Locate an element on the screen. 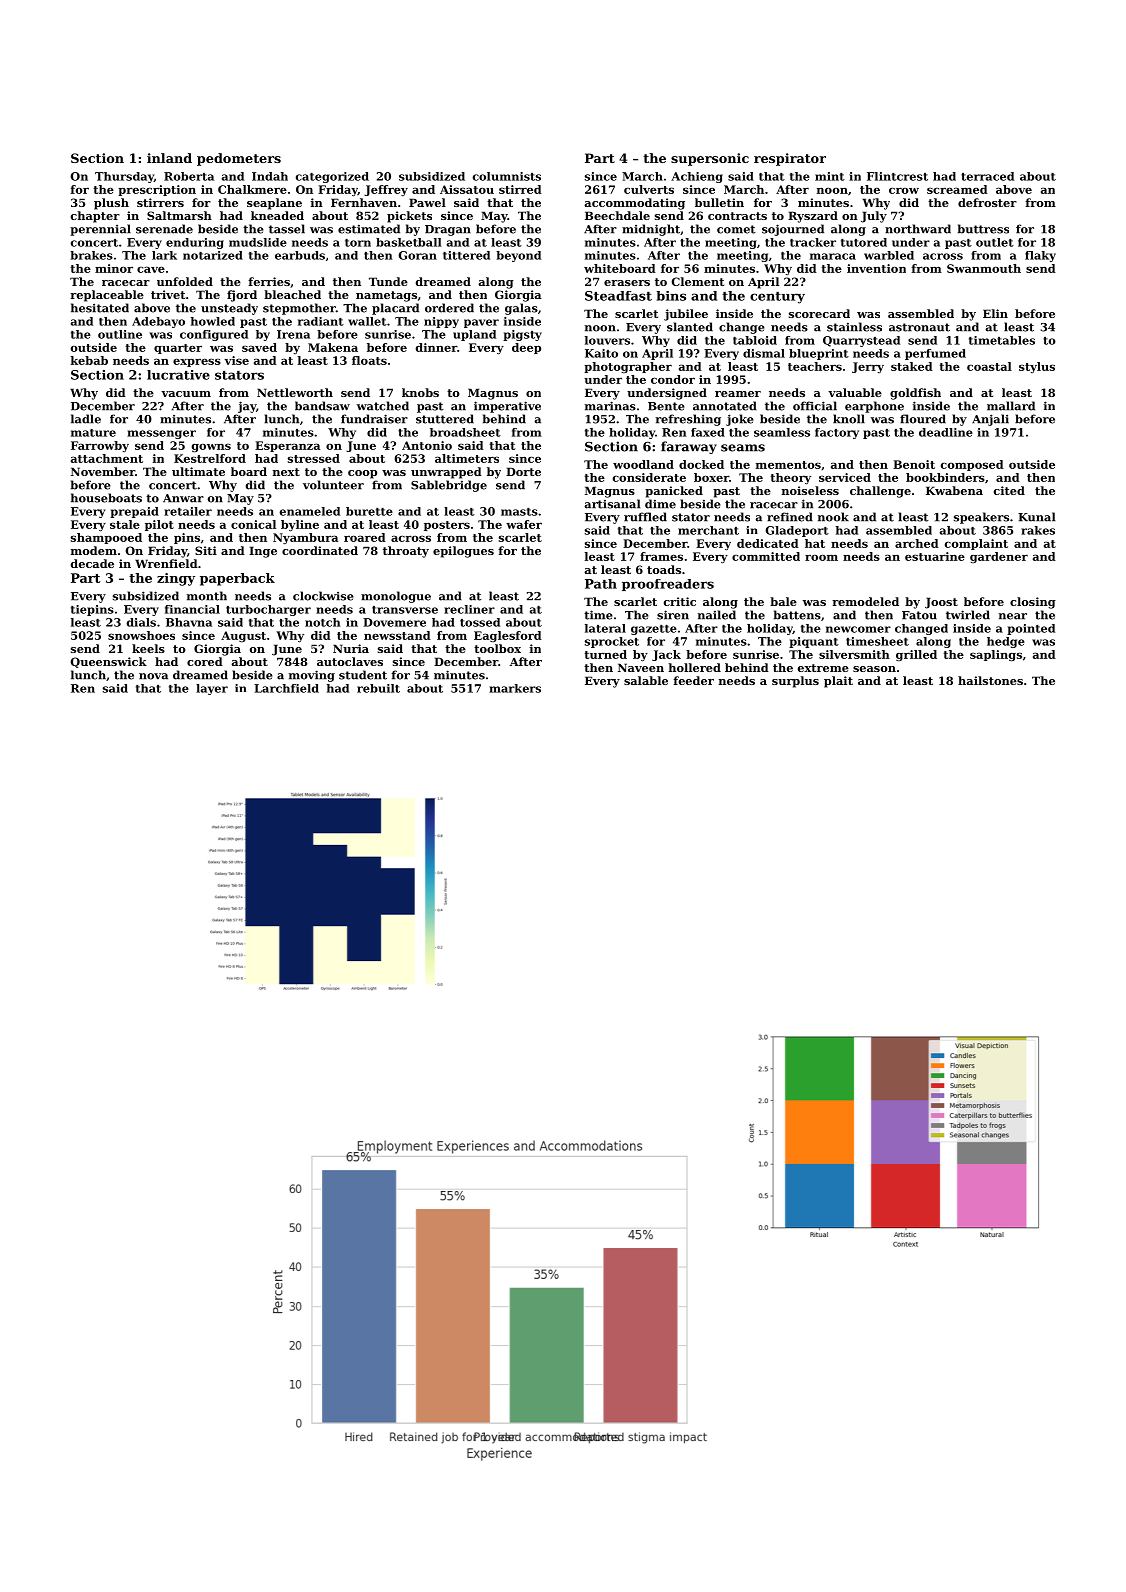  wafer is located at coordinates (524, 524).
